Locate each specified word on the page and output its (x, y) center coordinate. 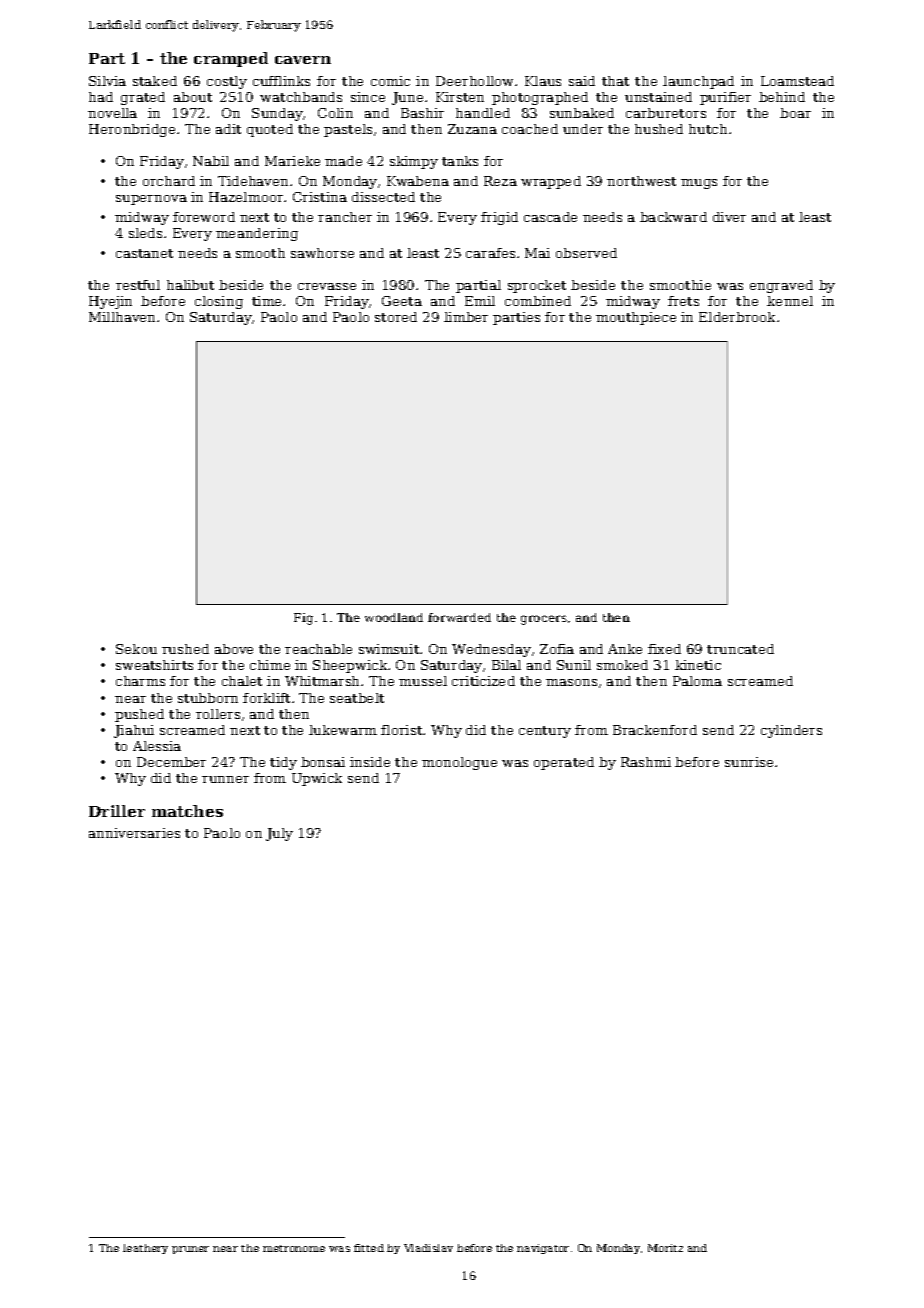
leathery (145, 1249)
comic (390, 81)
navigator (543, 1249)
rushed (185, 649)
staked (155, 81)
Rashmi (646, 762)
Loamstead (797, 81)
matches (187, 811)
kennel (790, 301)
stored (396, 317)
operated (564, 763)
